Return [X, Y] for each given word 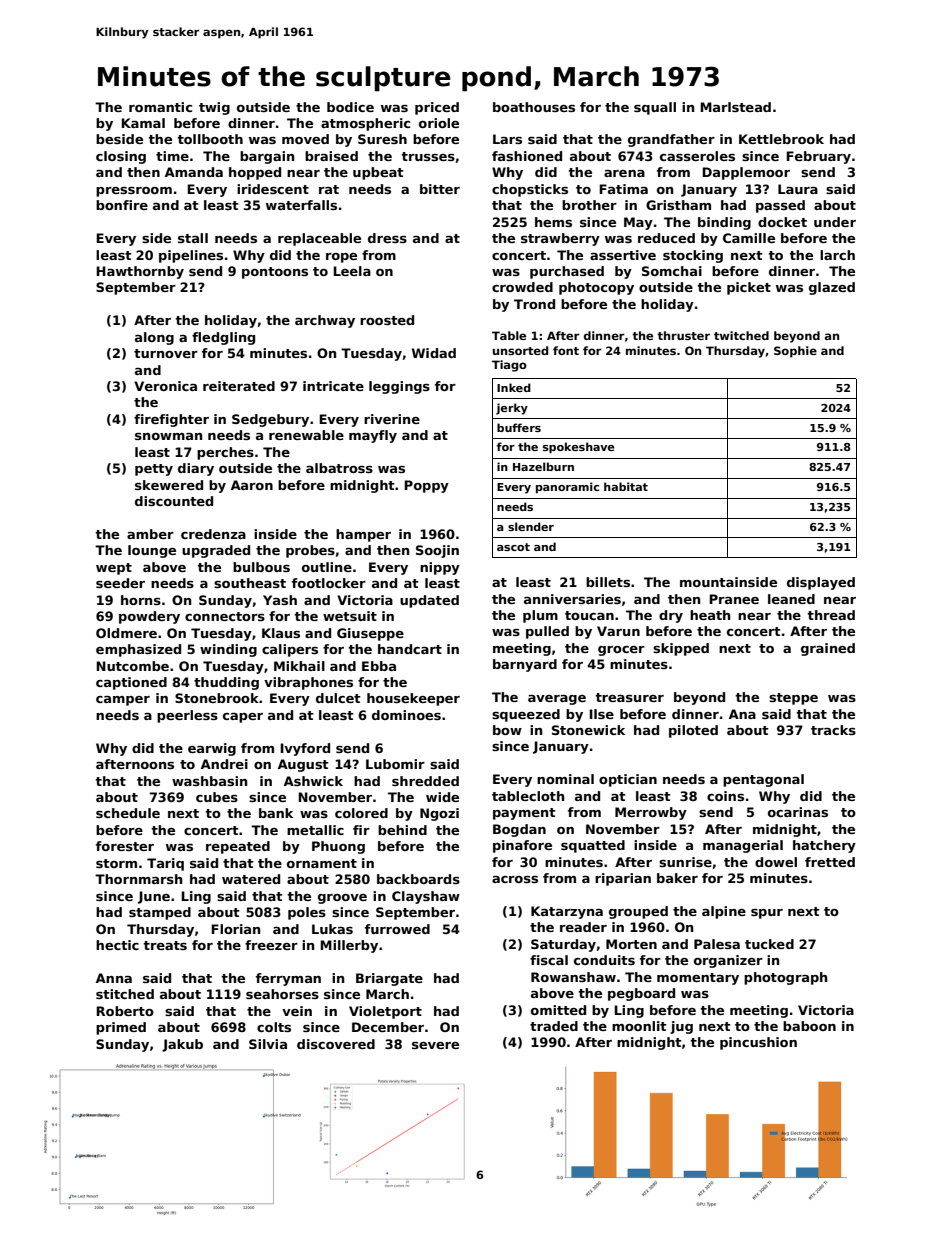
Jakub [182, 1045]
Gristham [678, 205]
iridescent [273, 189]
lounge [152, 551]
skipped [681, 649]
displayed [821, 583]
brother [589, 205]
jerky [512, 409]
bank [276, 813]
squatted [593, 846]
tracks [833, 730]
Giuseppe [370, 634]
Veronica [165, 386]
